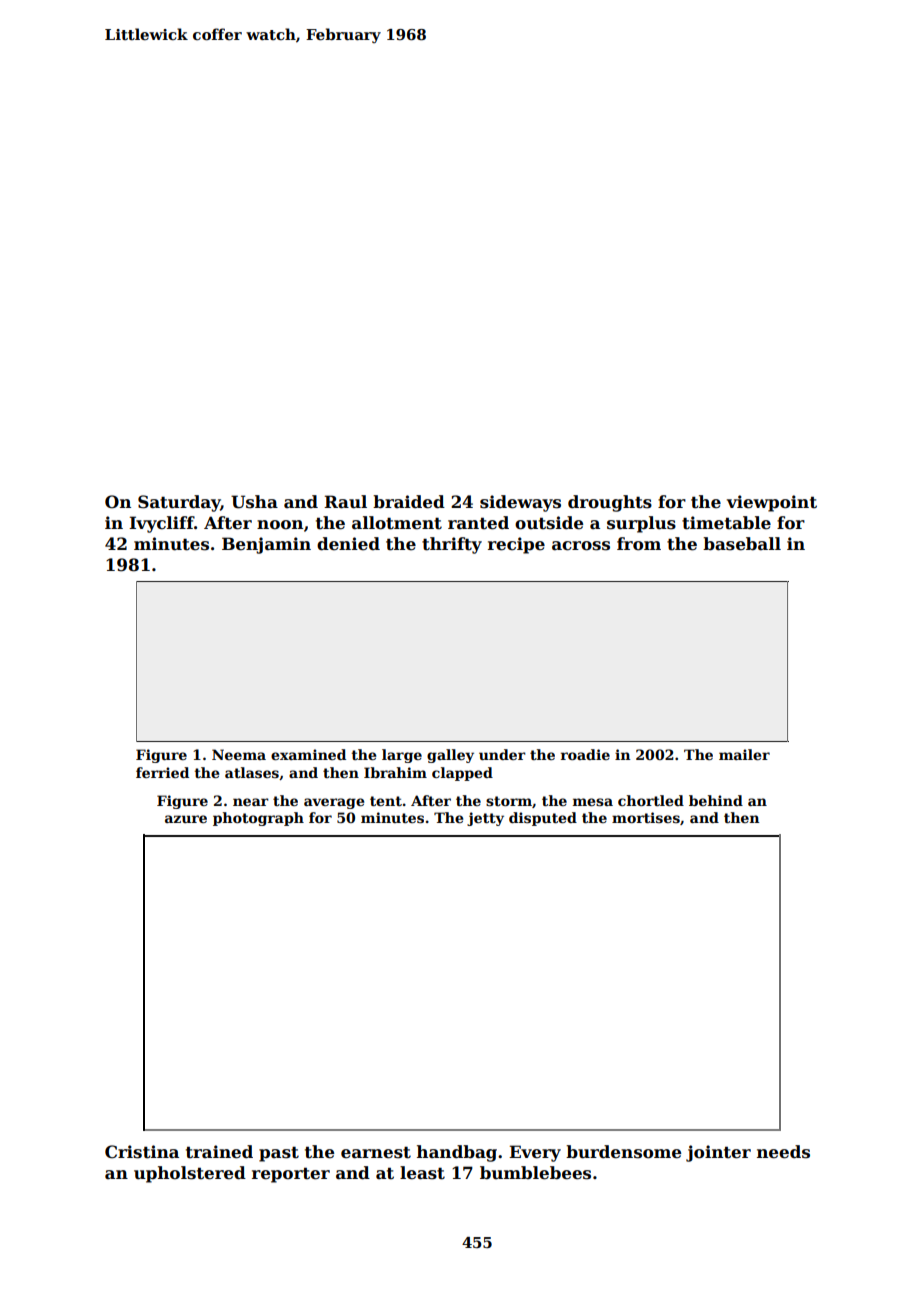  Describe the element at coordinates (376, 1152) in the document. I see `earnest` at that location.
